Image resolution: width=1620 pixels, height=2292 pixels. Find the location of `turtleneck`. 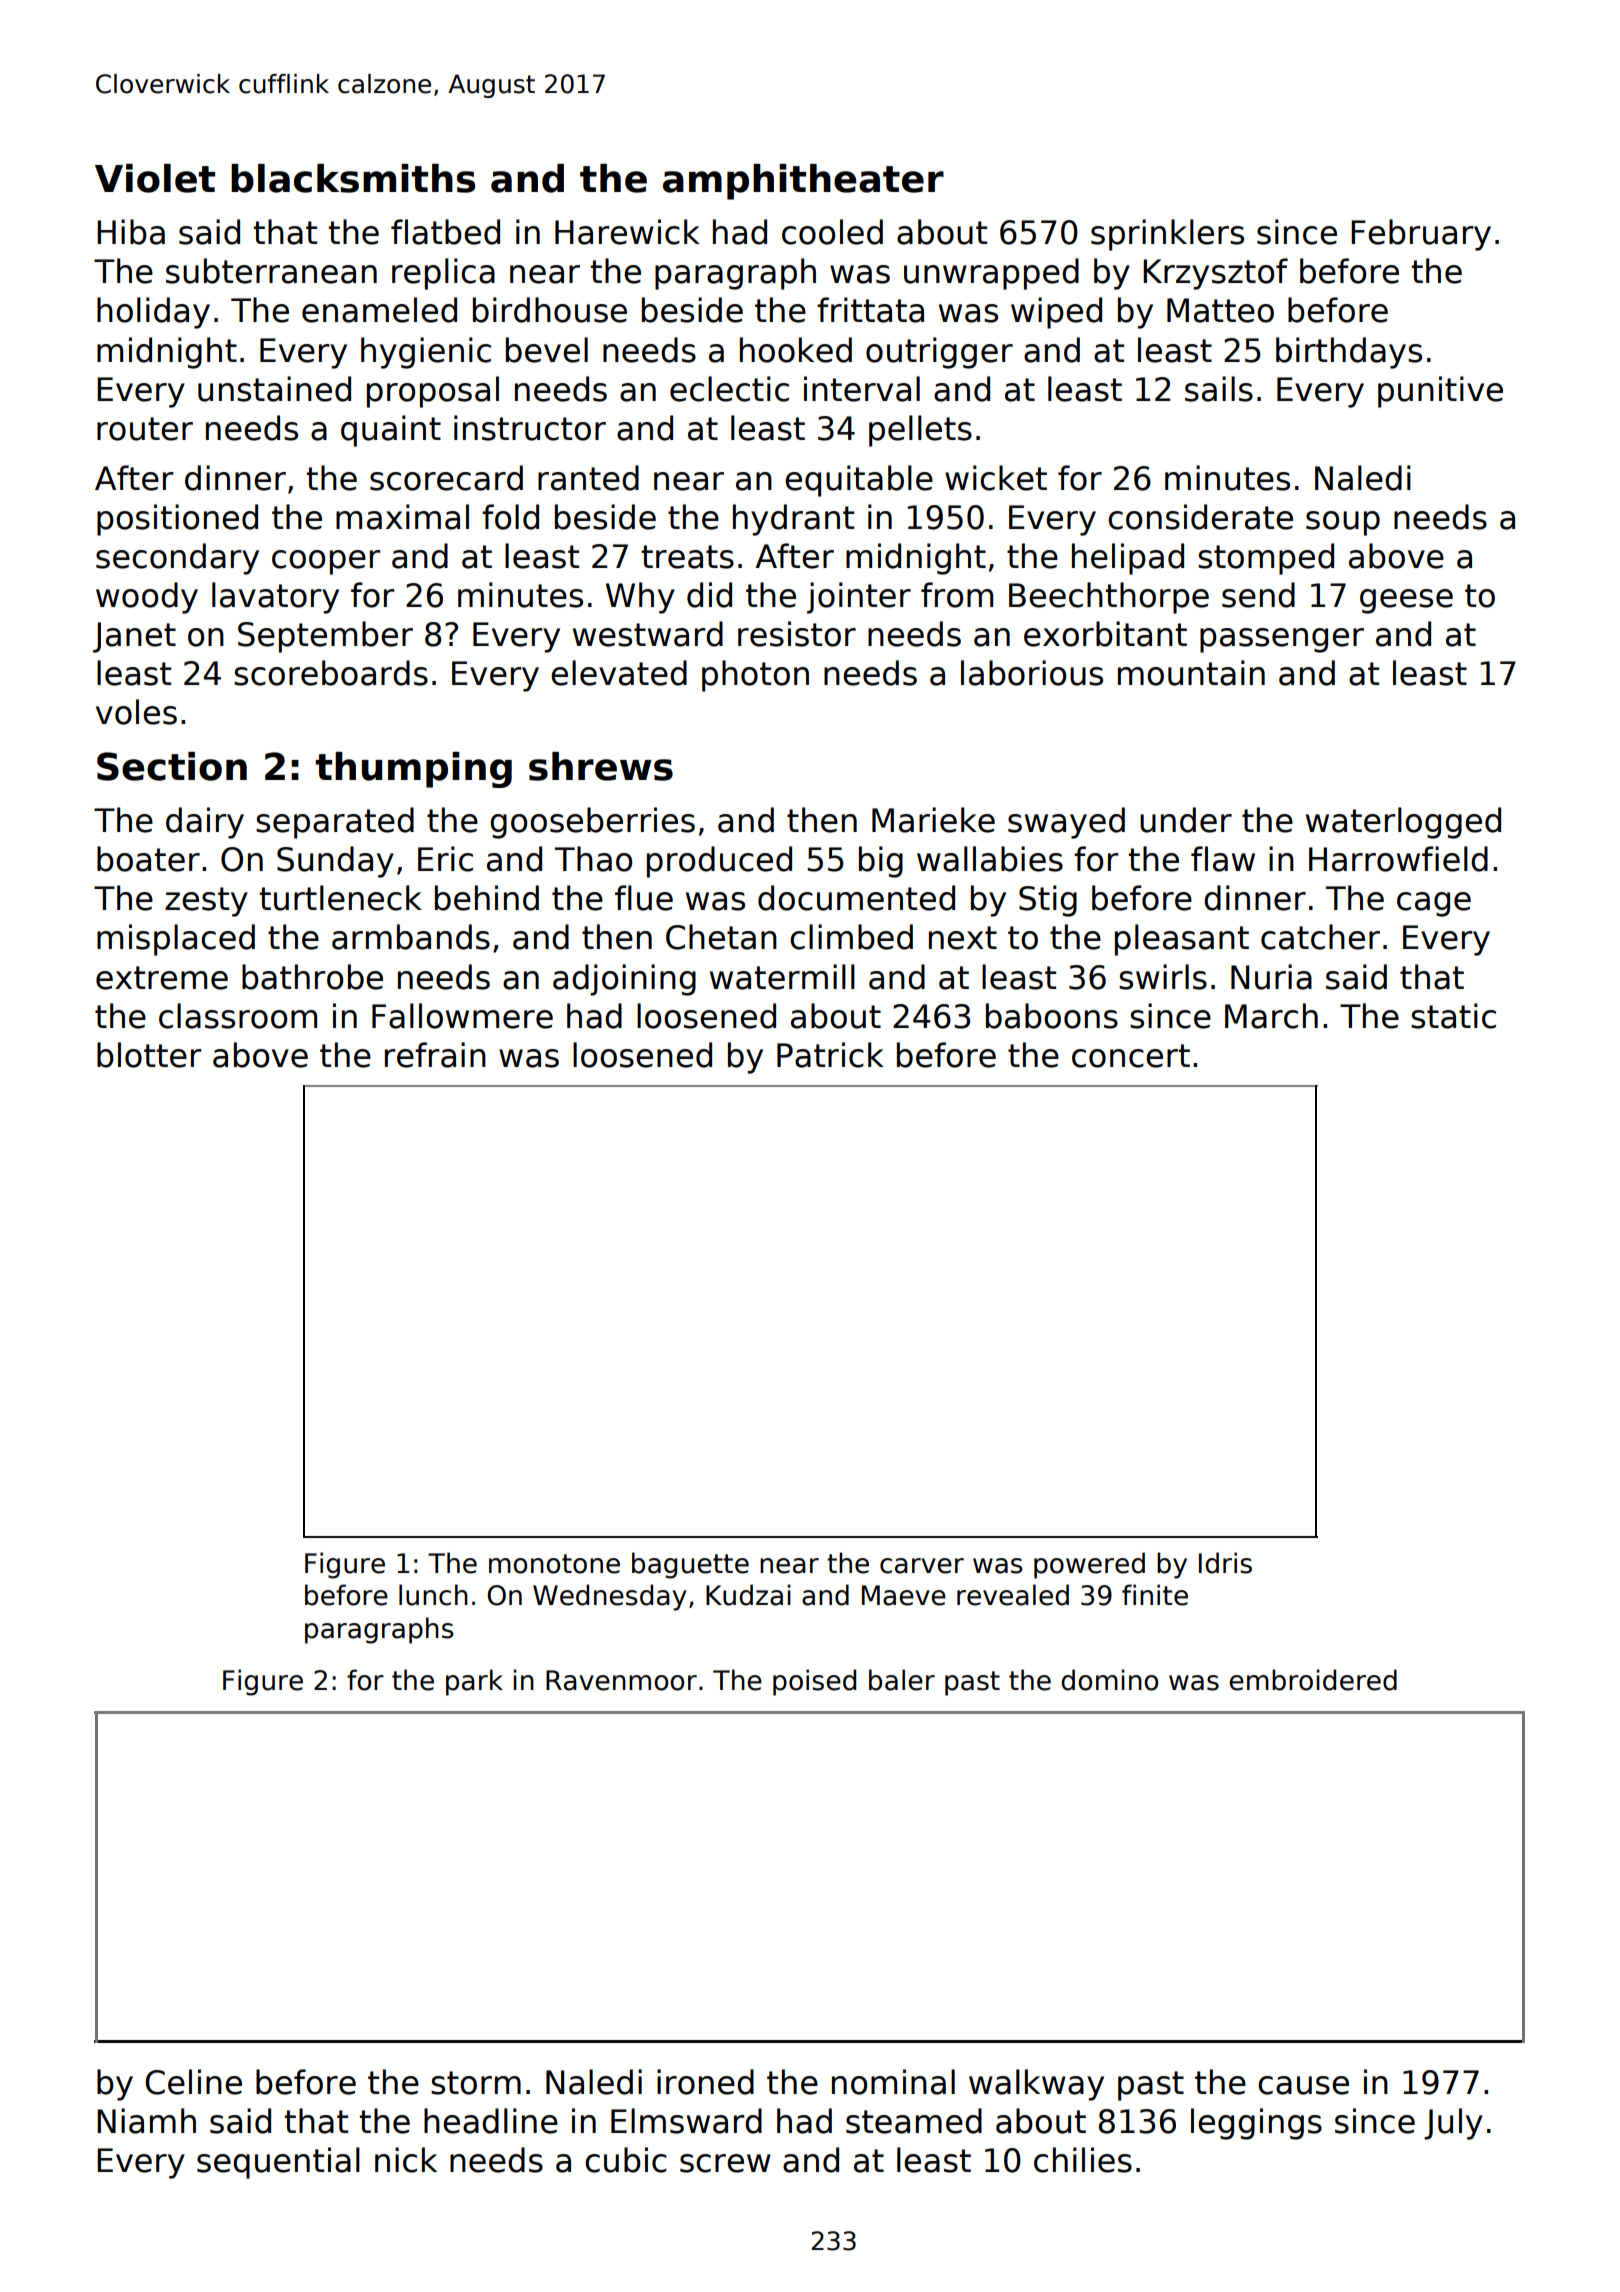

turtleneck is located at coordinates (341, 898).
